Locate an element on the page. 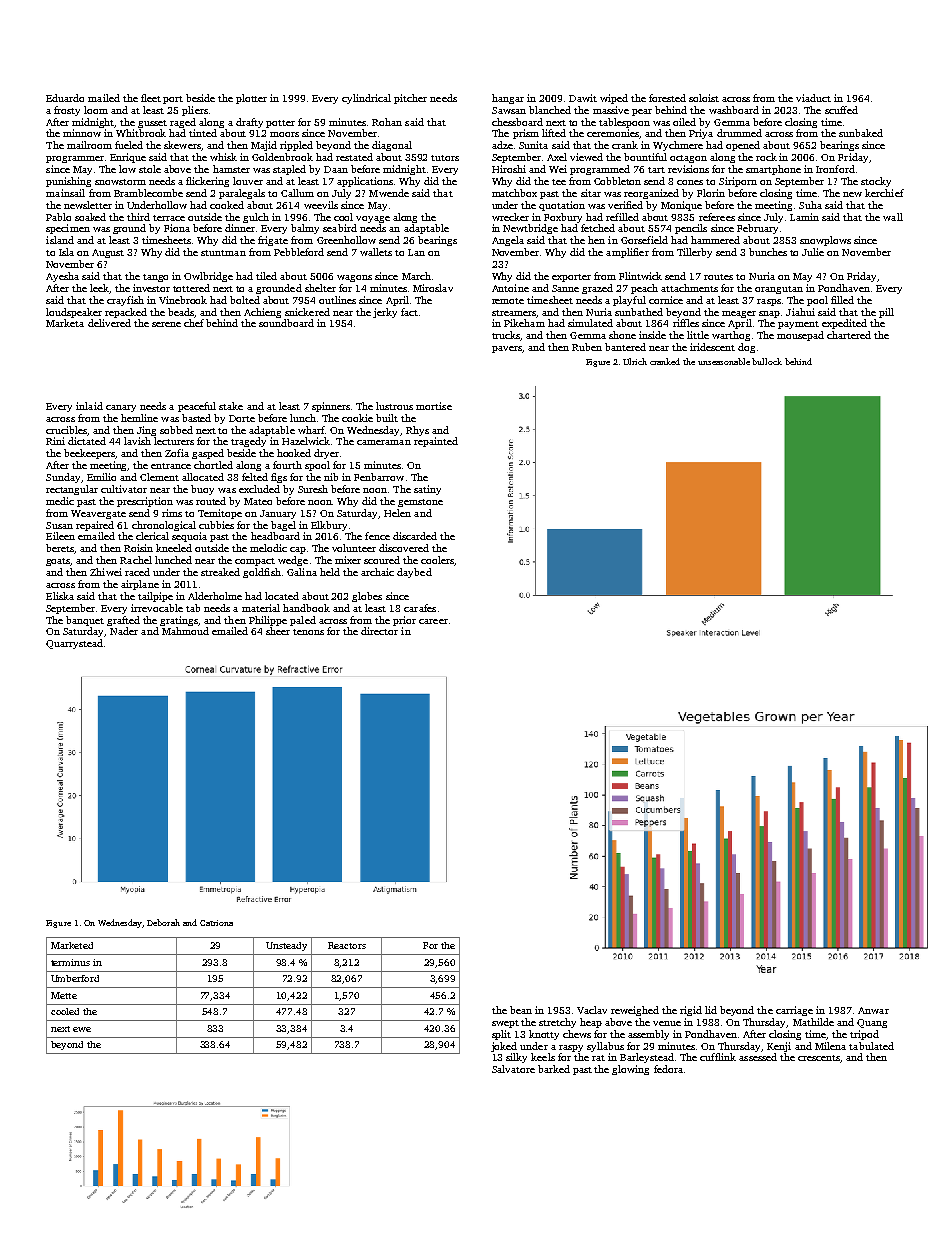 This document has height=1233, width=952. Reactors is located at coordinates (347, 945).
